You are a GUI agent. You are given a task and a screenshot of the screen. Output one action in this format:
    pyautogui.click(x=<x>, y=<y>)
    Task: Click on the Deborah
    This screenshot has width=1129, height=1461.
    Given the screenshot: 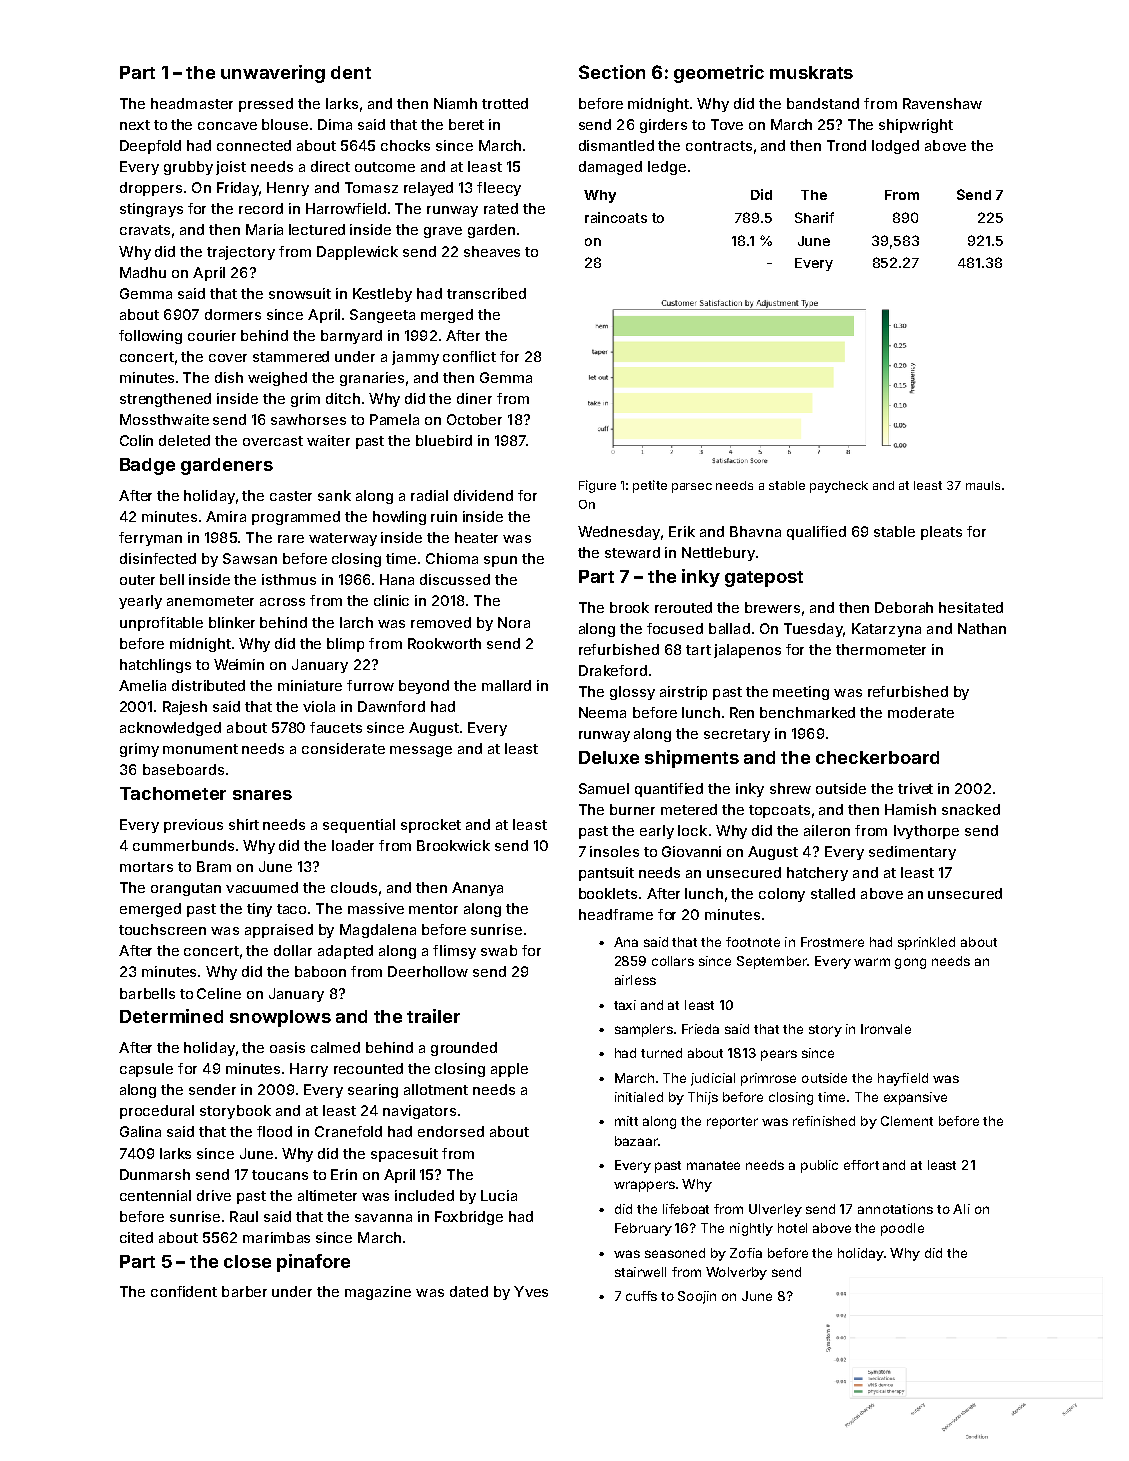 What is the action you would take?
    pyautogui.click(x=904, y=607)
